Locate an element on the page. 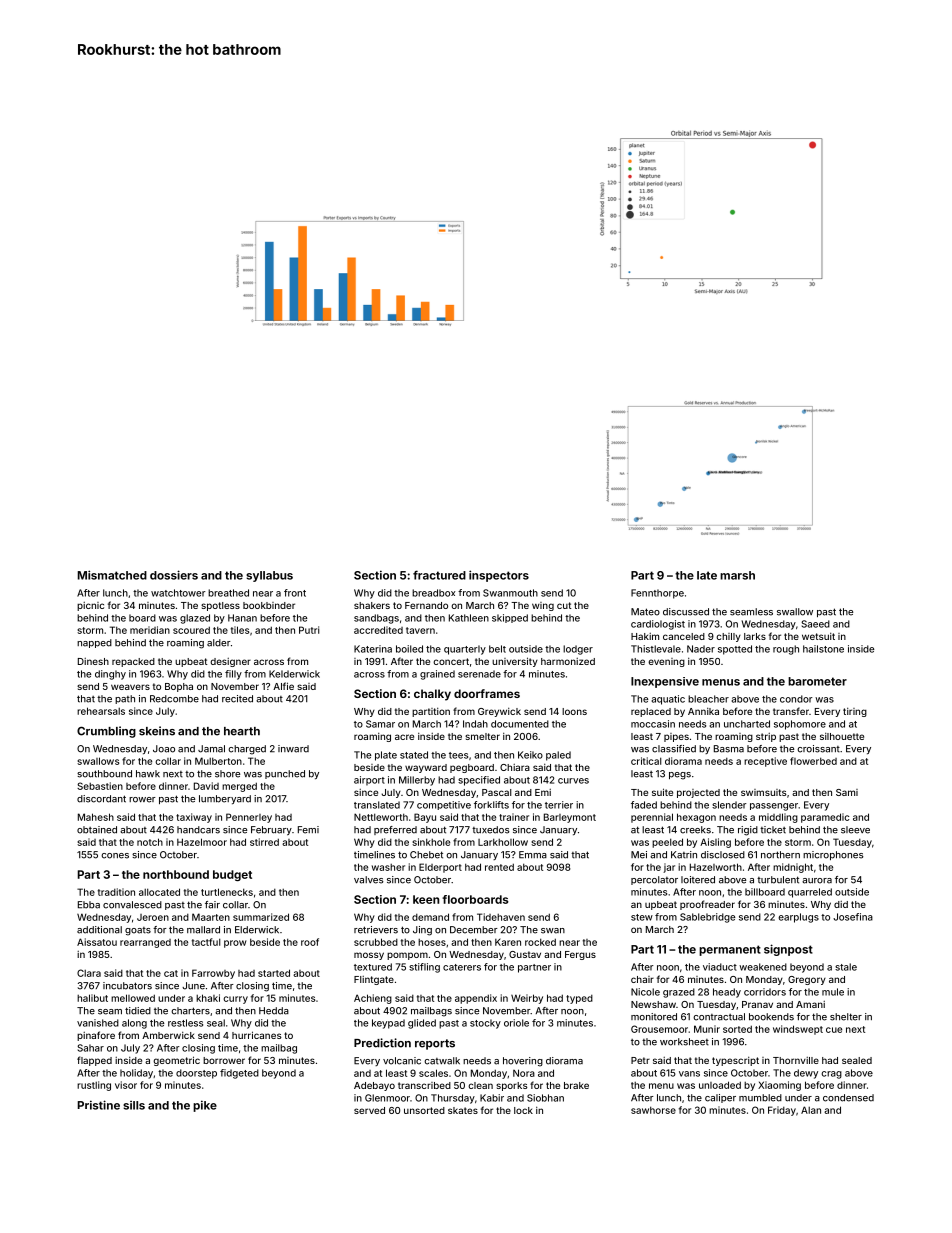 Image resolution: width=952 pixels, height=1233 pixels. pike is located at coordinates (205, 1106).
